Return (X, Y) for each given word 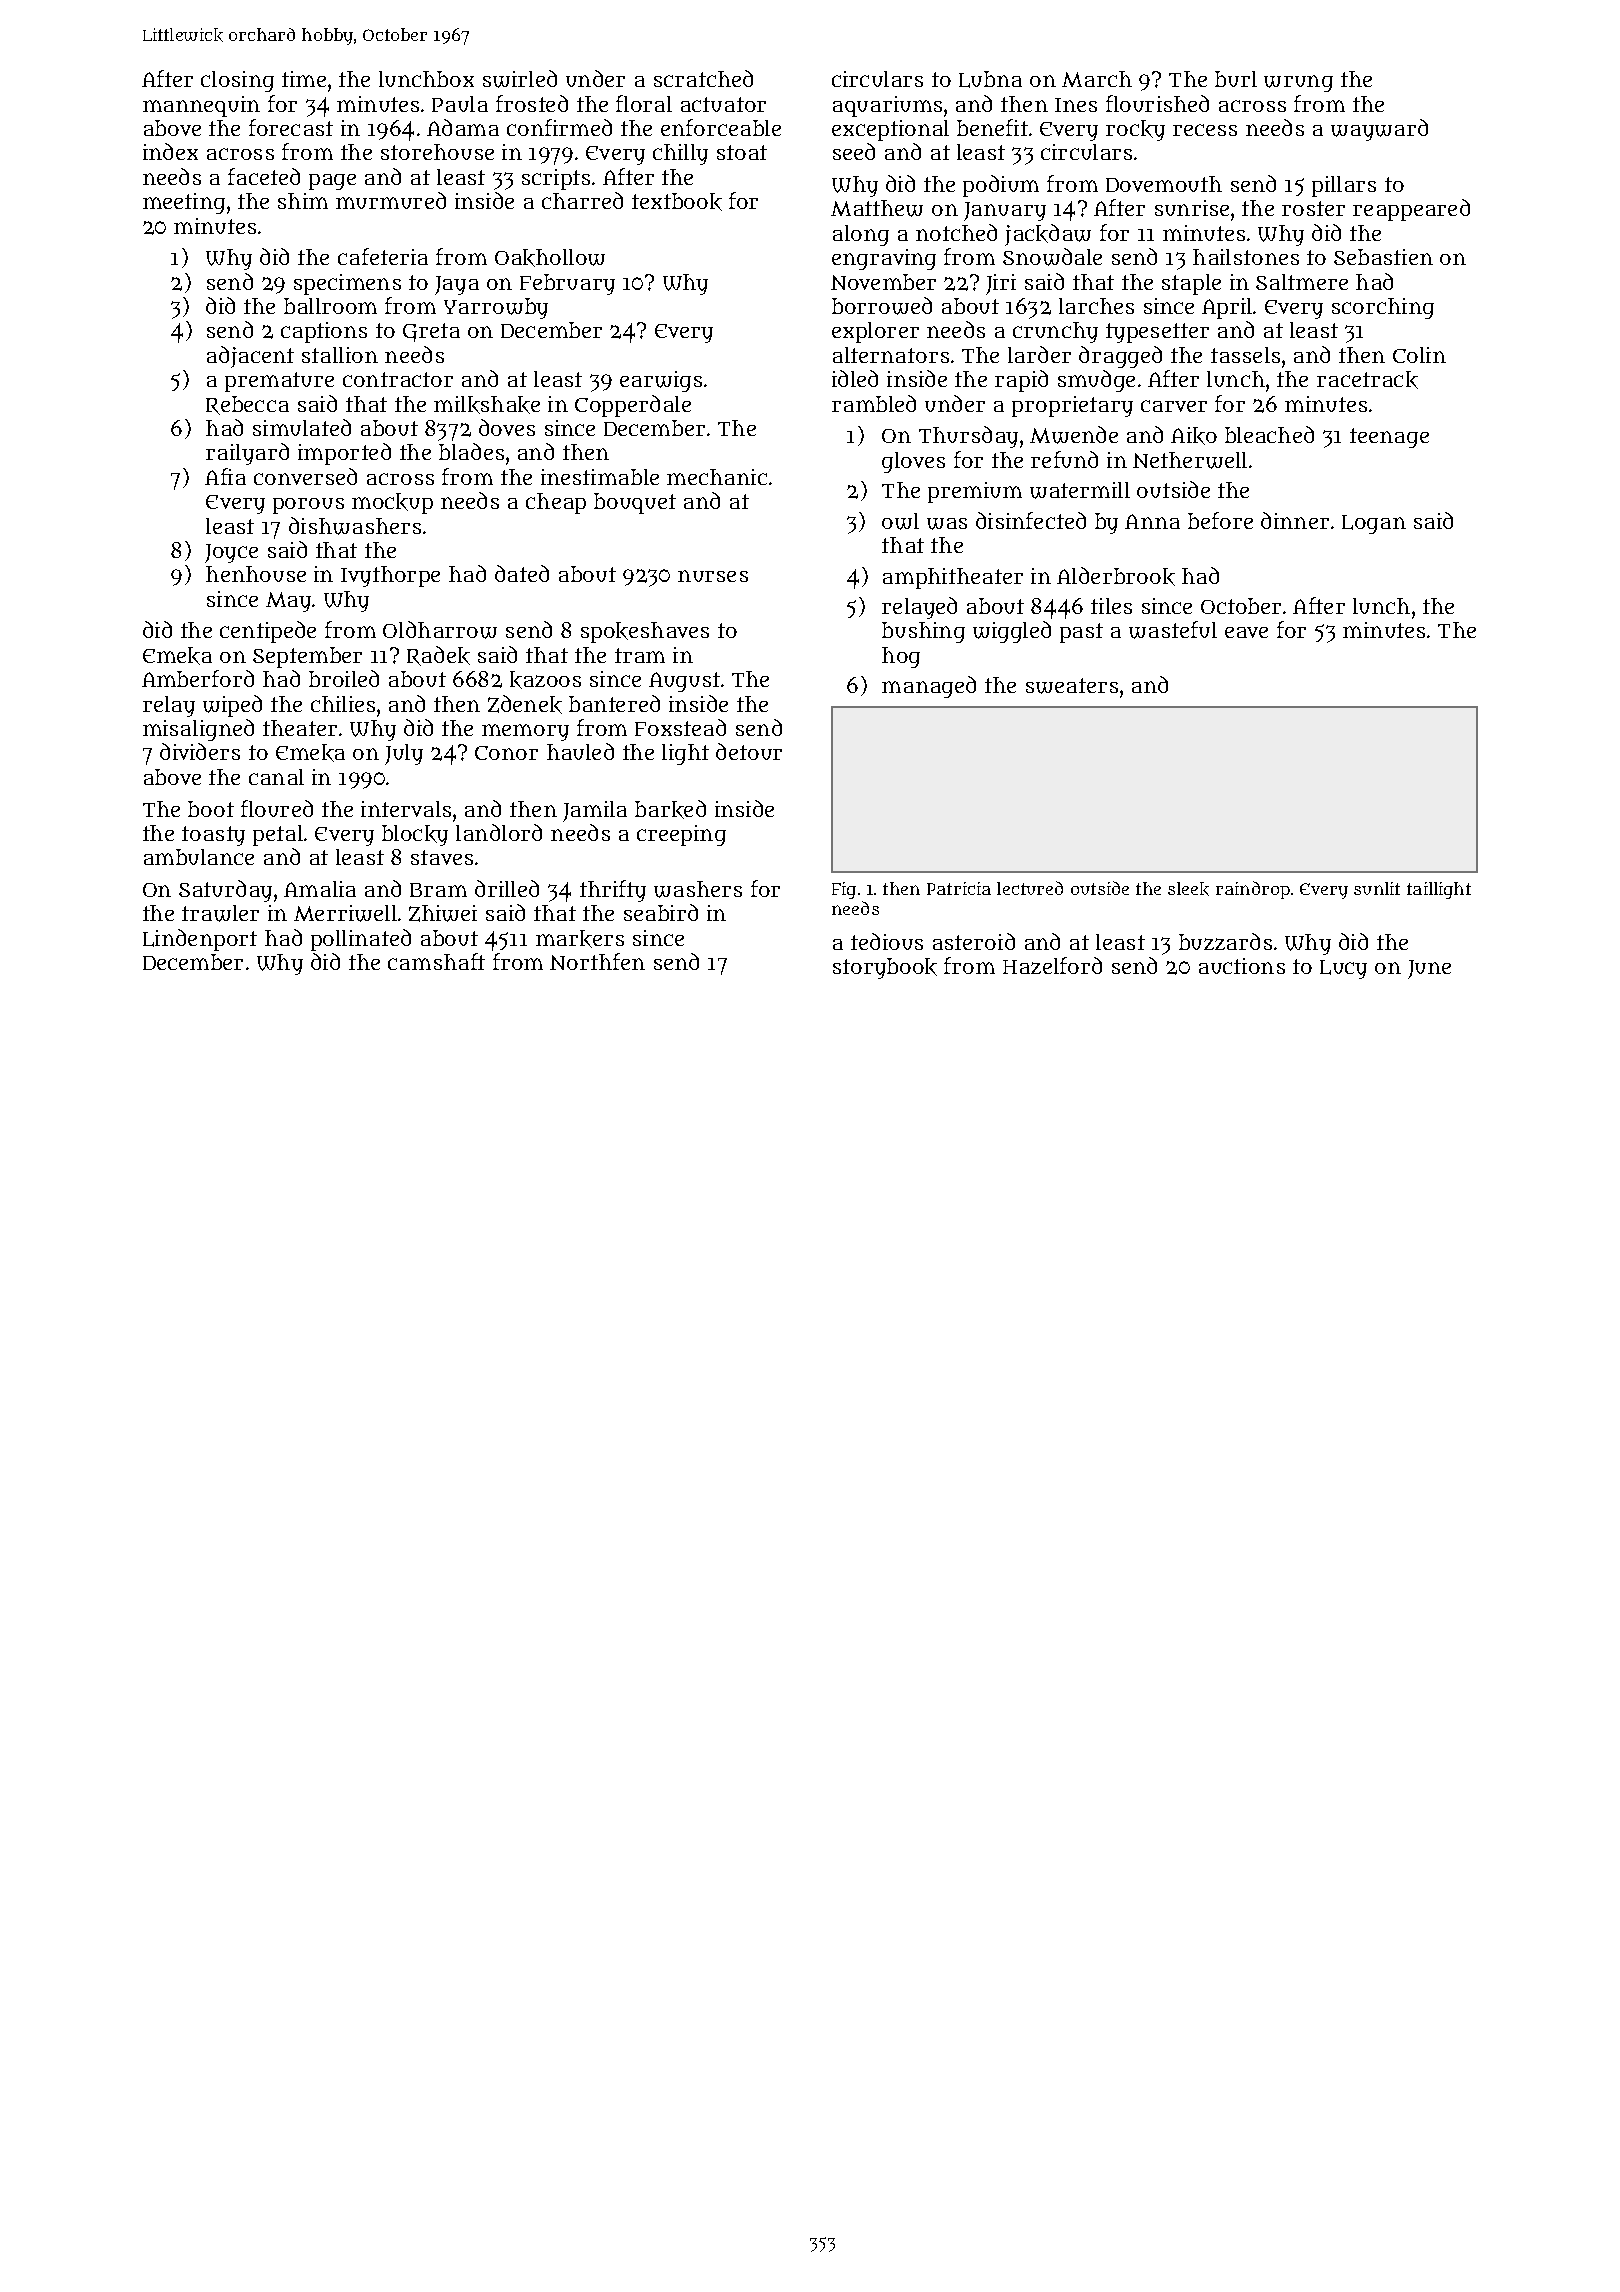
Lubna (990, 79)
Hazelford (1052, 965)
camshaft (436, 961)
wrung (1298, 83)
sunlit (1377, 888)
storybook (885, 968)
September (307, 657)
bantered (614, 703)
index (170, 151)
